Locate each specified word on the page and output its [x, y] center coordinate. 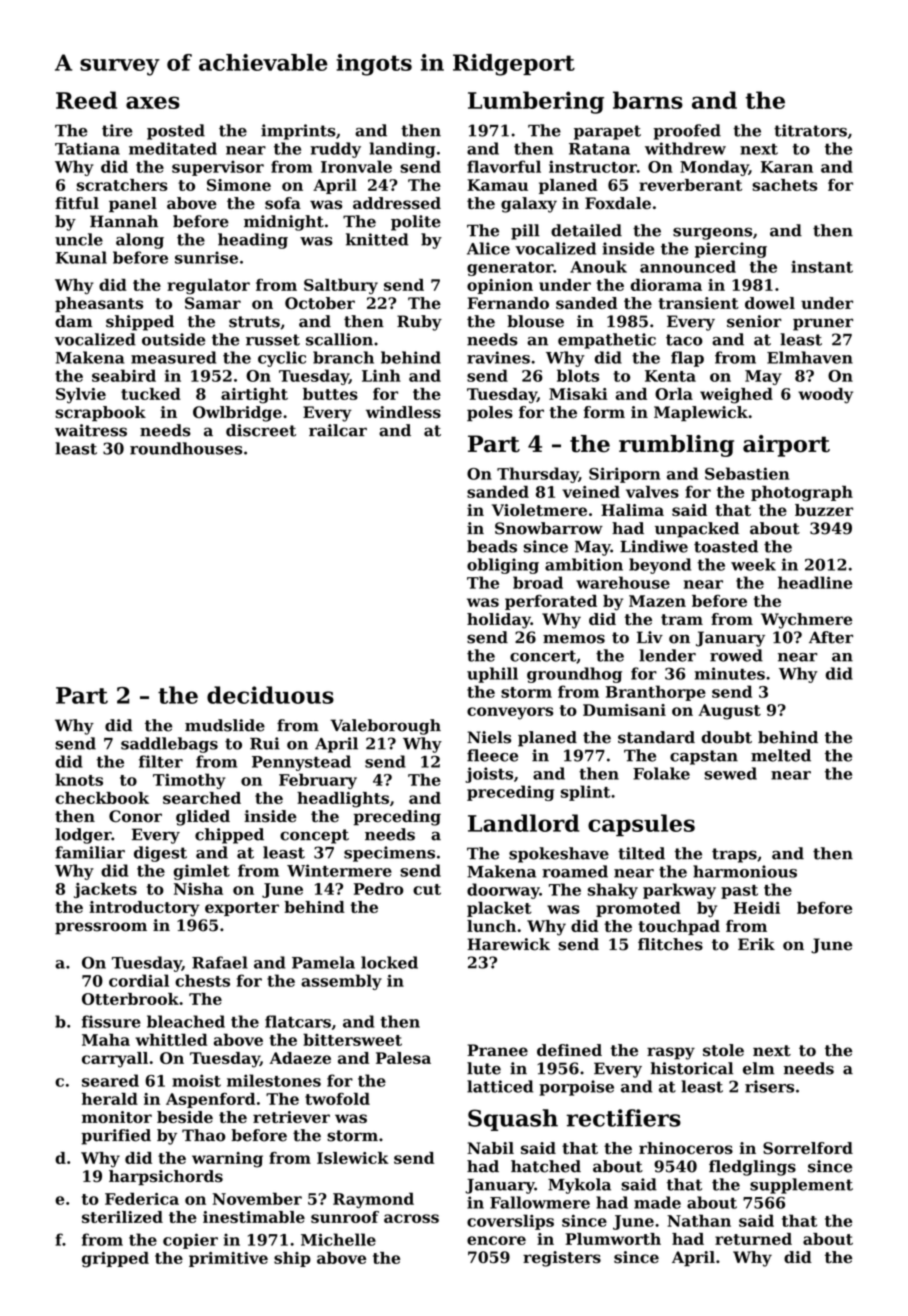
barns [648, 100]
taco [684, 340]
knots [79, 779]
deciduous [270, 695]
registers [562, 1259]
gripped [115, 1260]
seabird [124, 375]
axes [153, 102]
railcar [338, 430]
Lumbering [536, 102]
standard [656, 737]
